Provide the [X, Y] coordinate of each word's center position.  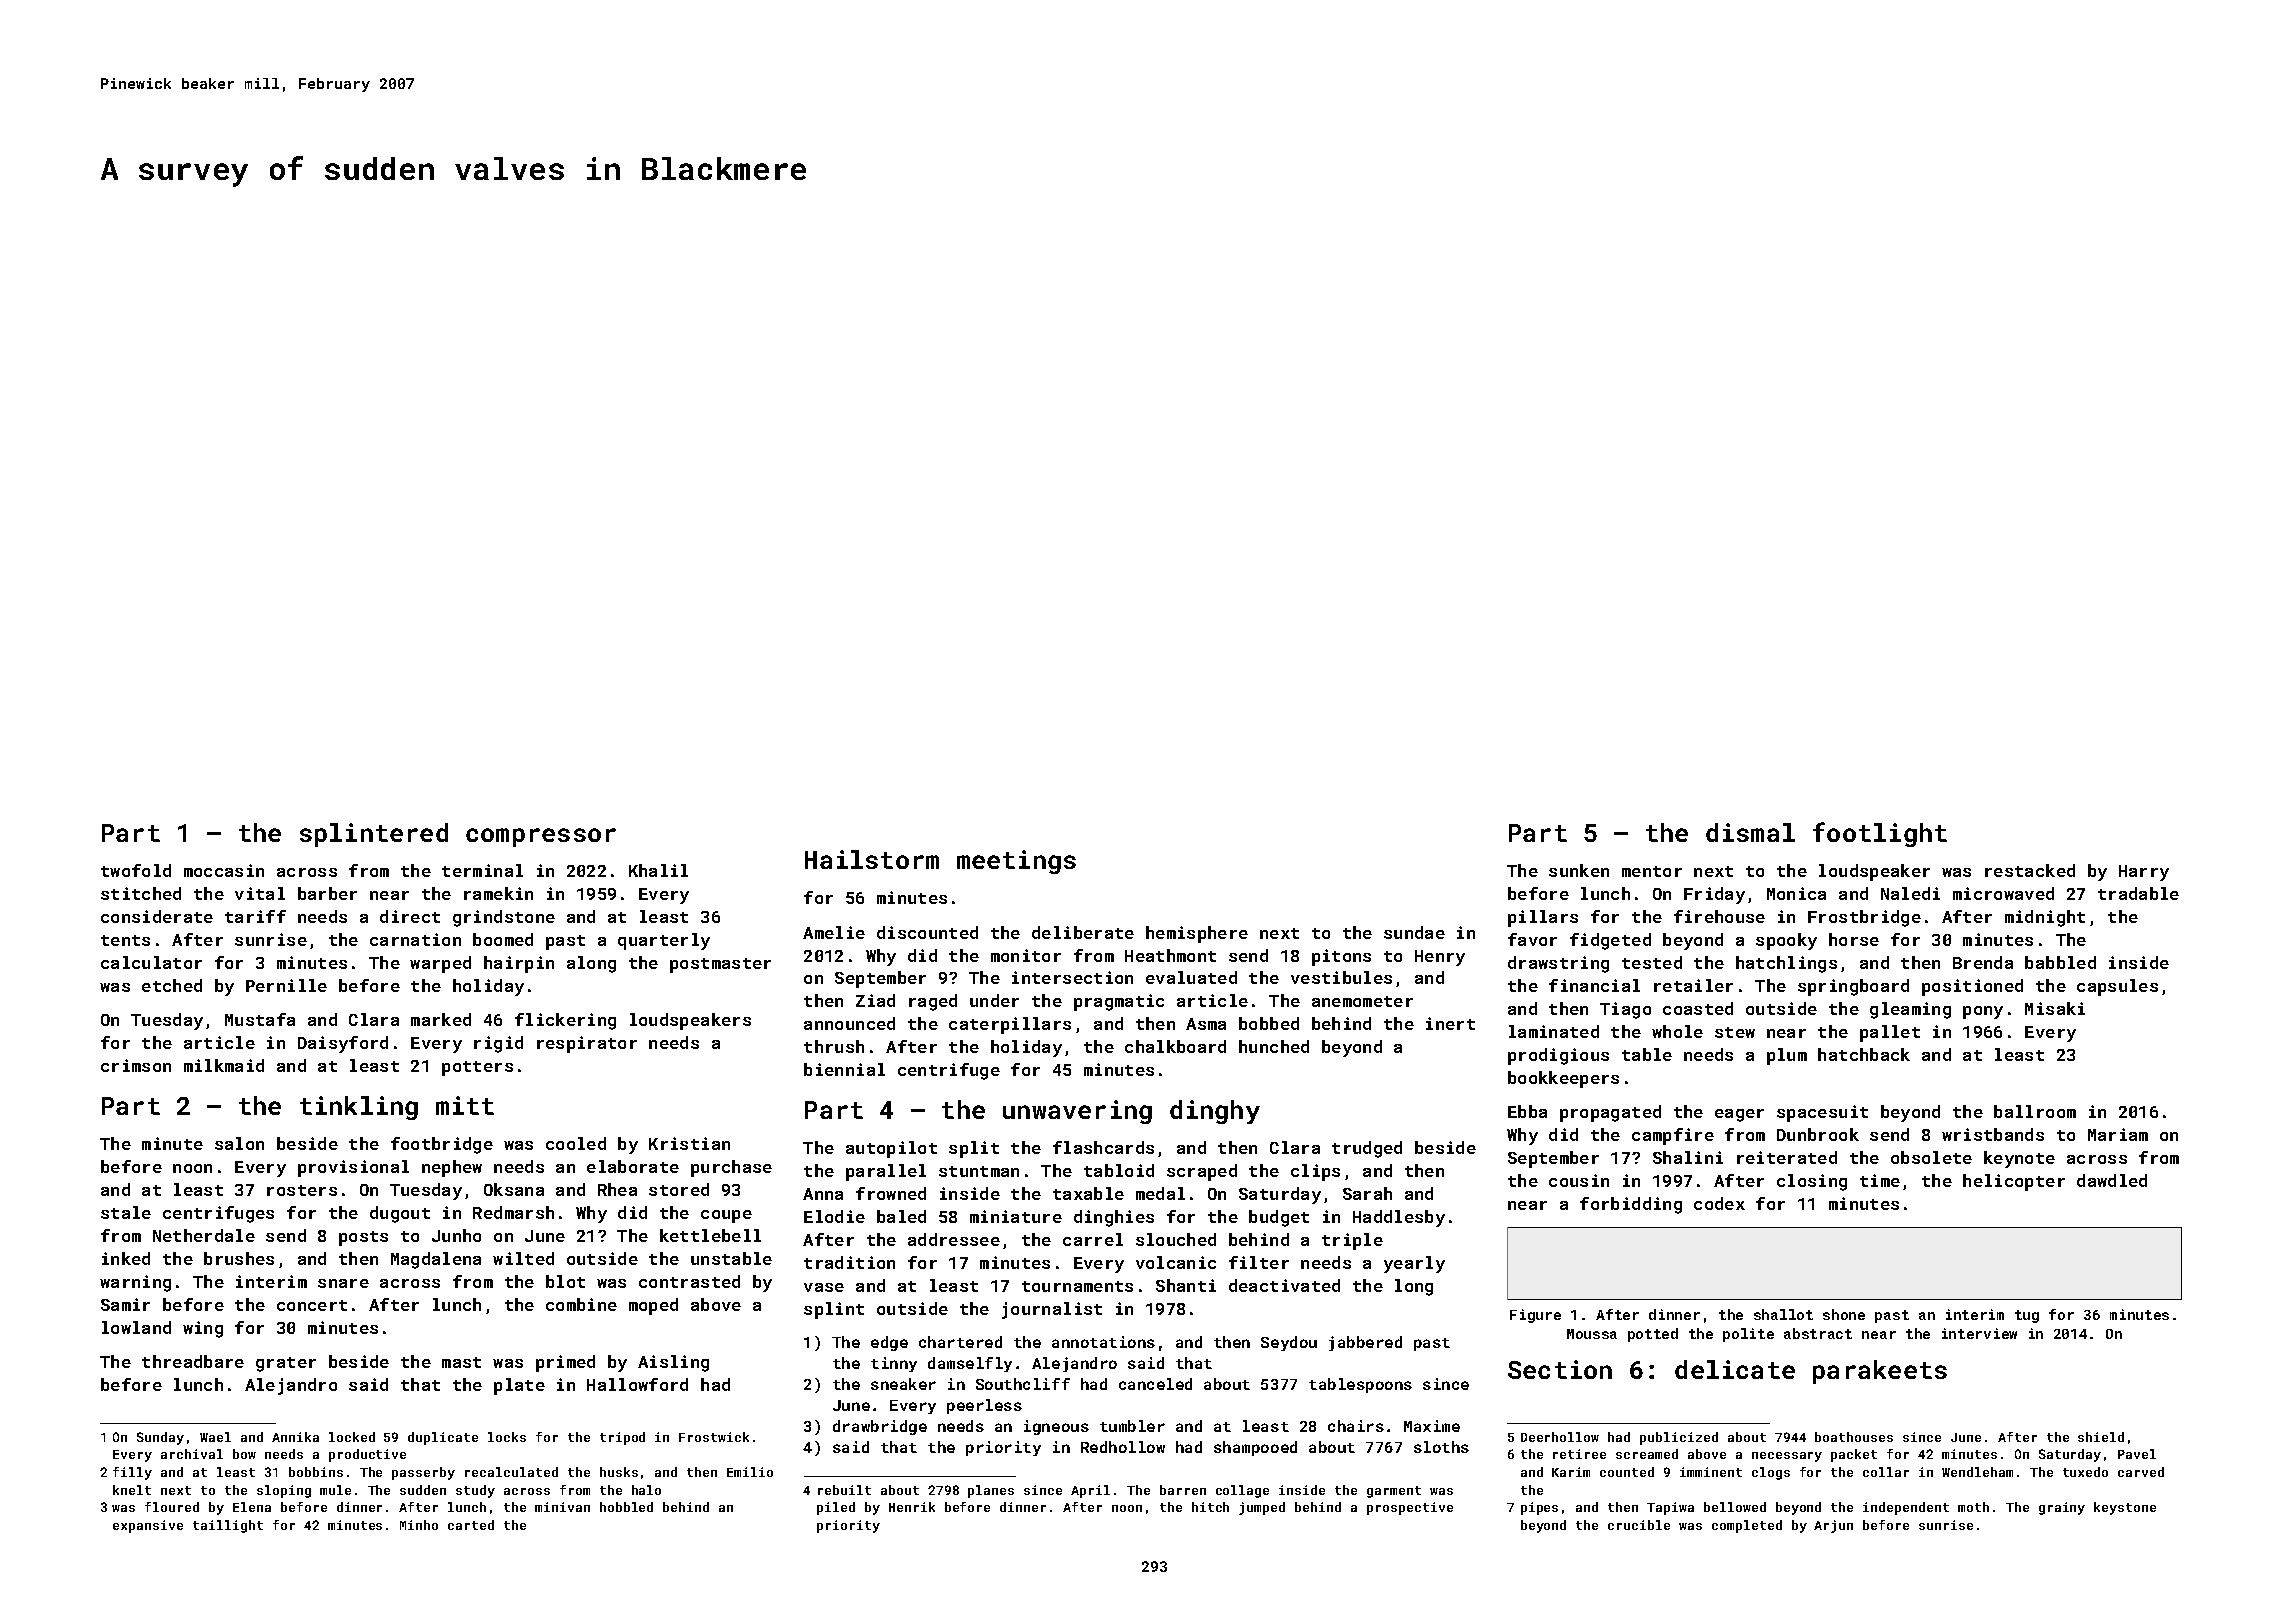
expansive [148, 1526]
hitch [1210, 1507]
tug [2027, 1316]
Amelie [834, 932]
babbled [2060, 962]
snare [343, 1283]
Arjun [1833, 1526]
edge [889, 1343]
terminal [482, 870]
